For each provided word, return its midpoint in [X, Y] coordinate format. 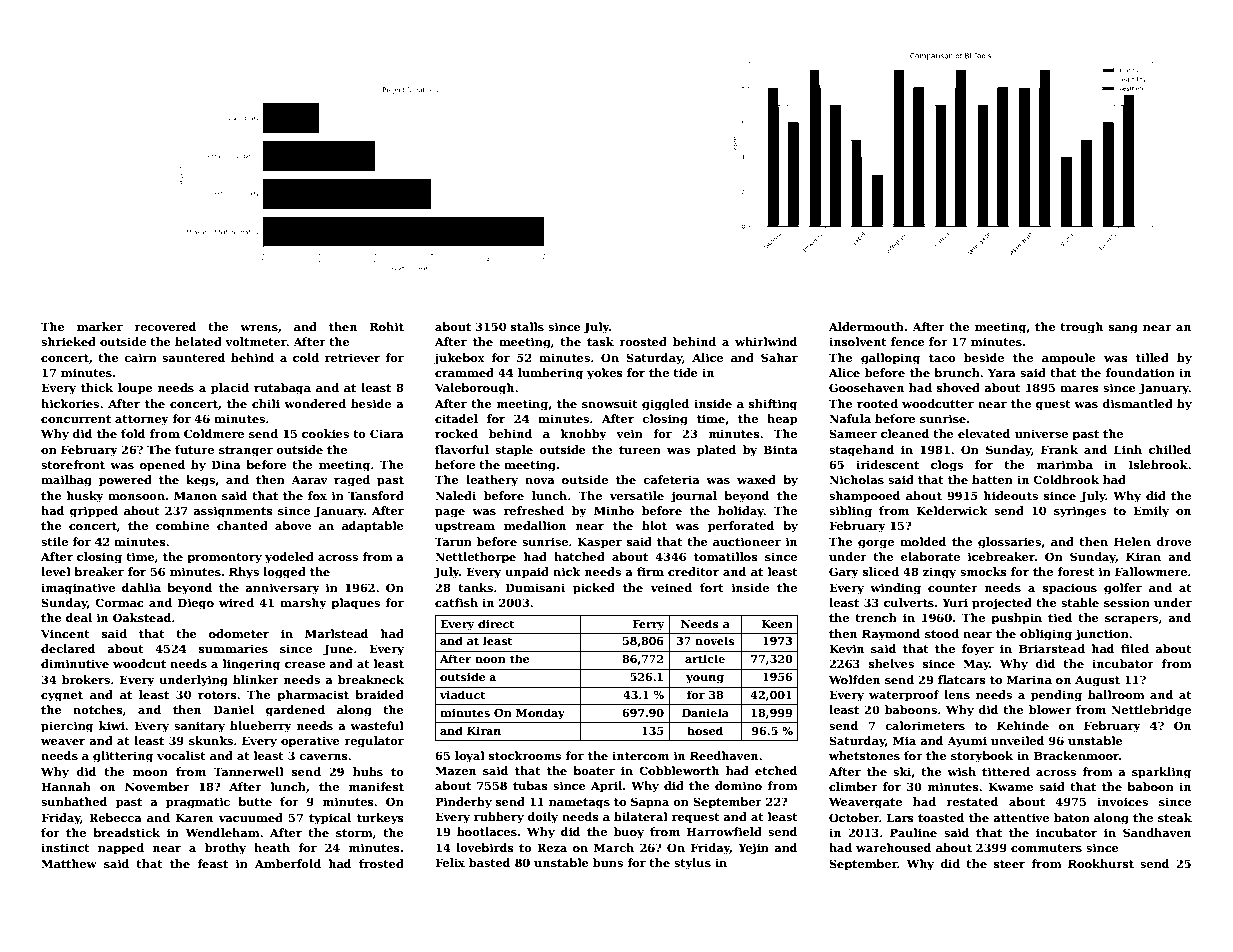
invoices [1122, 801]
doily [542, 818]
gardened [295, 711]
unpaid [527, 573]
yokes [605, 374]
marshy [303, 604]
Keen [777, 624]
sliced [881, 571]
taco [942, 358]
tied [1060, 617]
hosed [705, 730]
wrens [259, 328]
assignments [233, 512]
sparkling [1162, 773]
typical [330, 819]
